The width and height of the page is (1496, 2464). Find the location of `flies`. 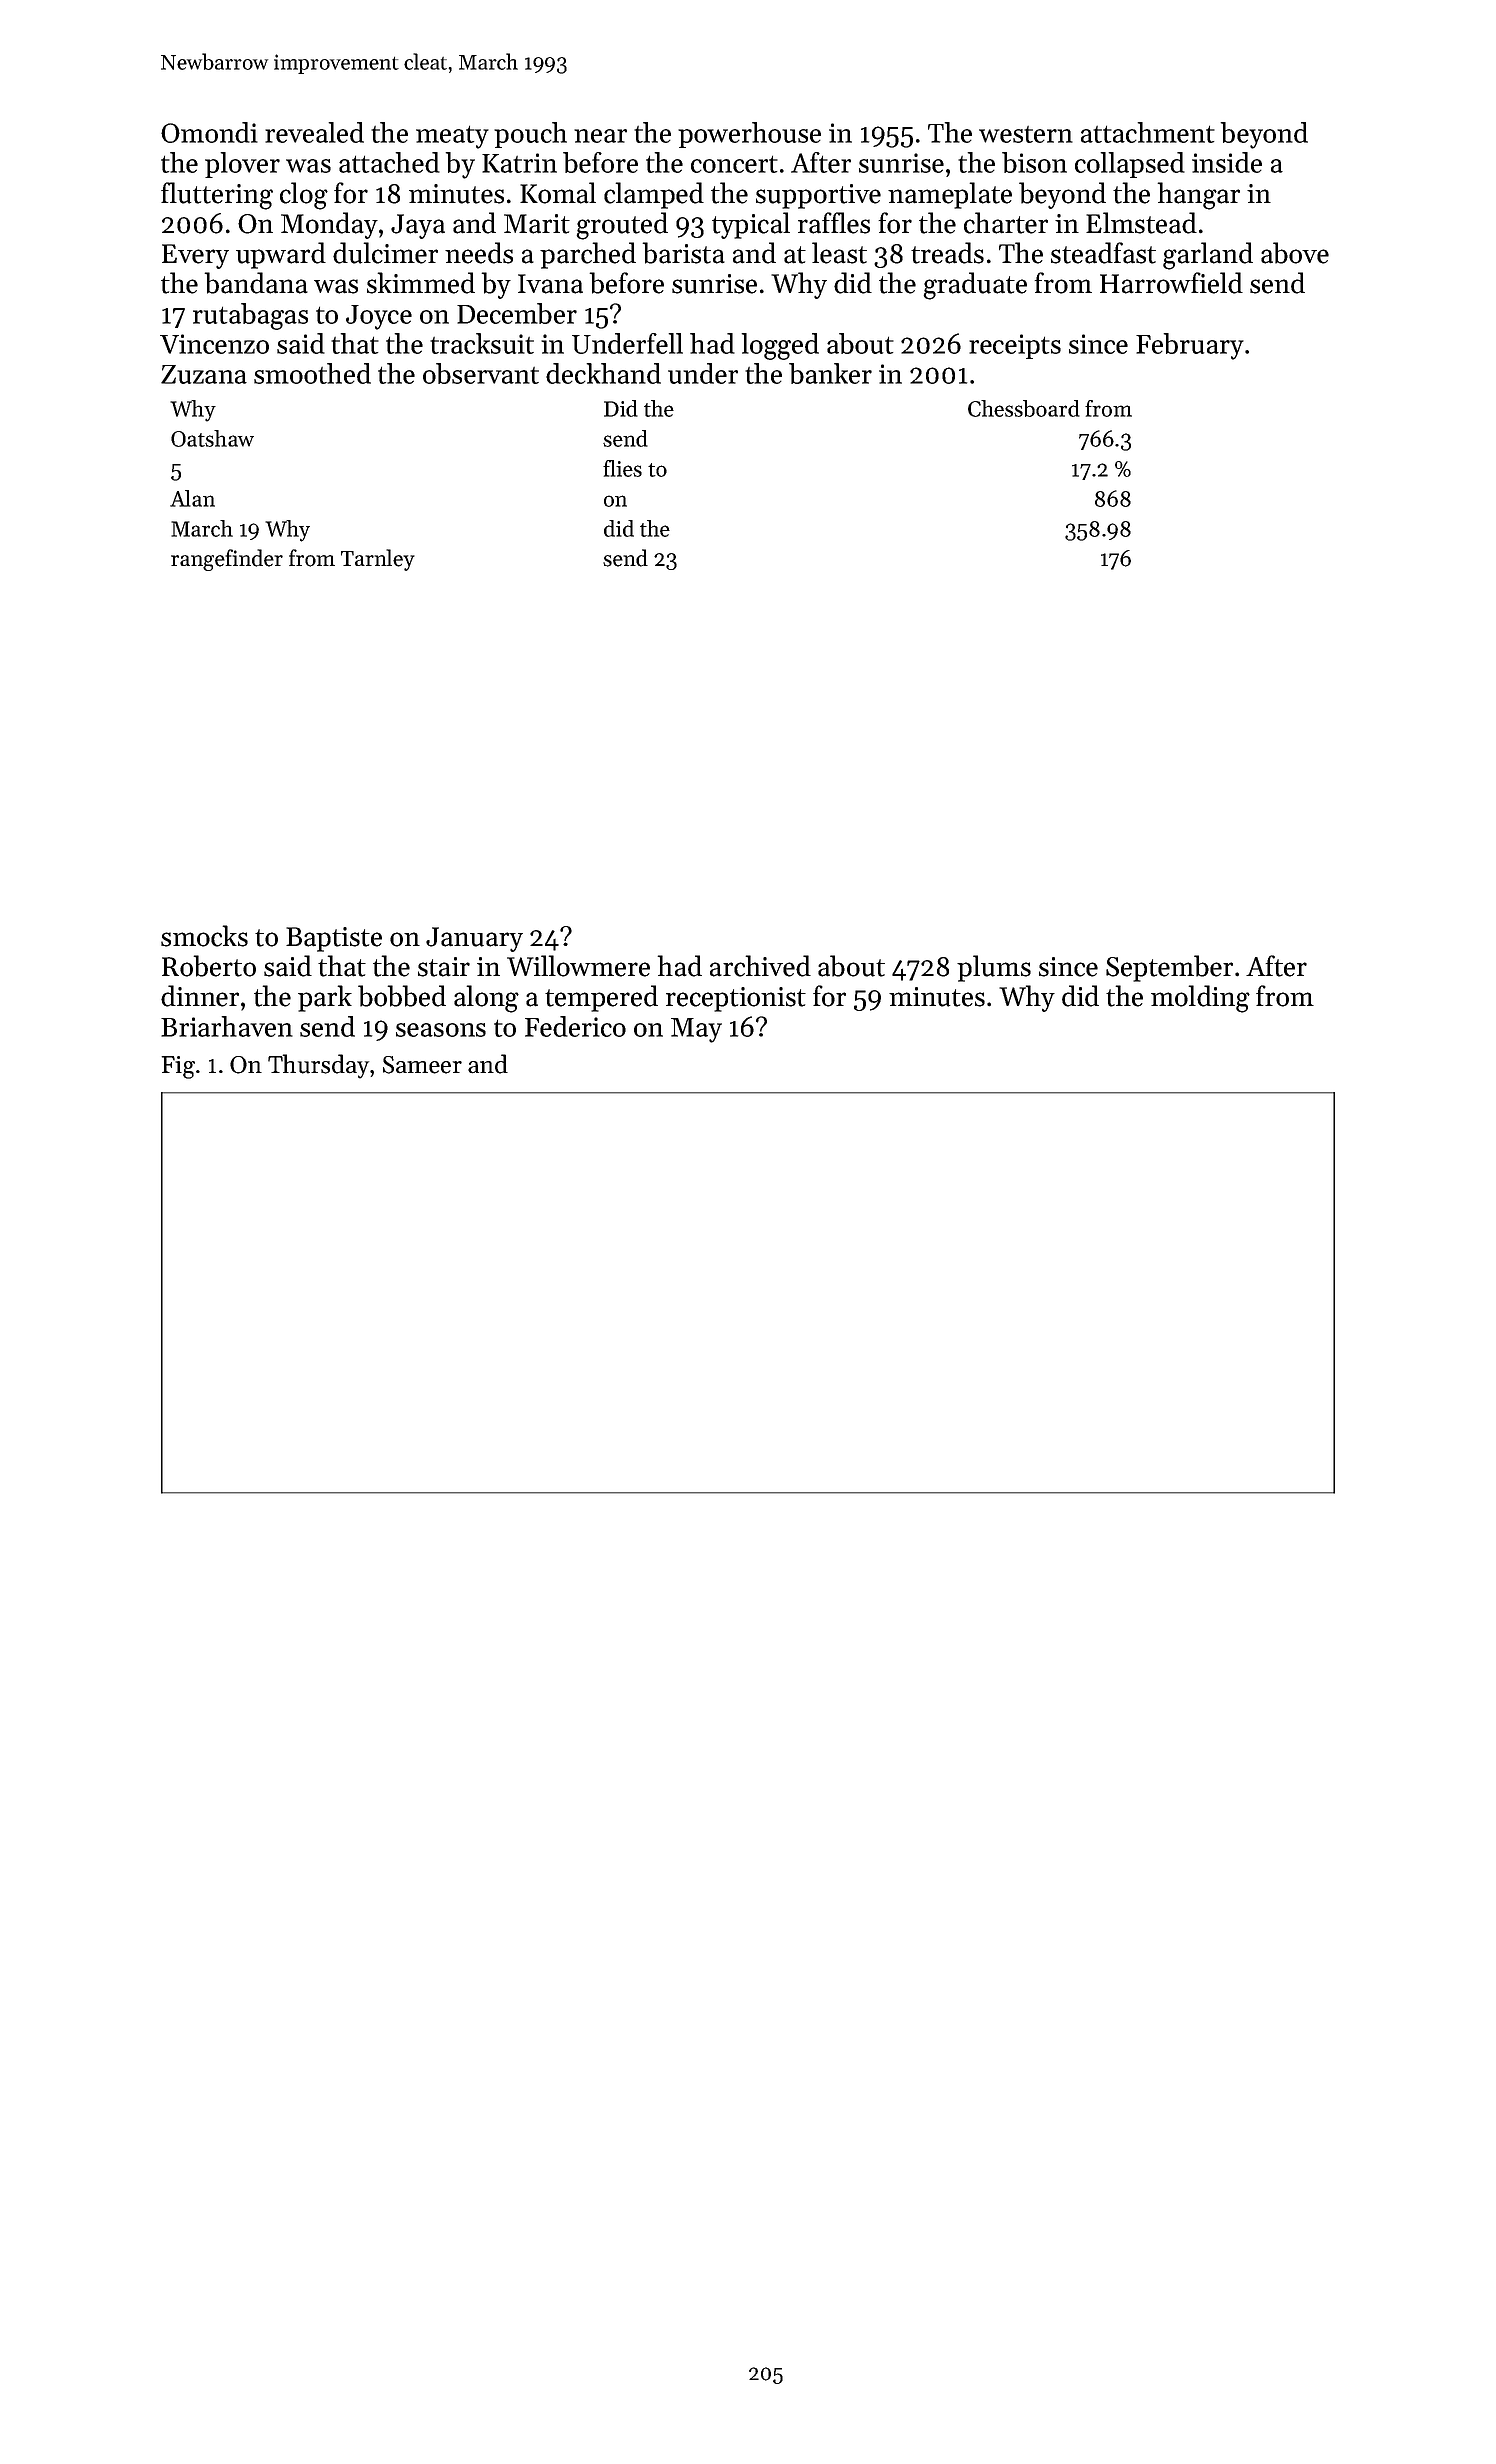

flies is located at coordinates (622, 468).
